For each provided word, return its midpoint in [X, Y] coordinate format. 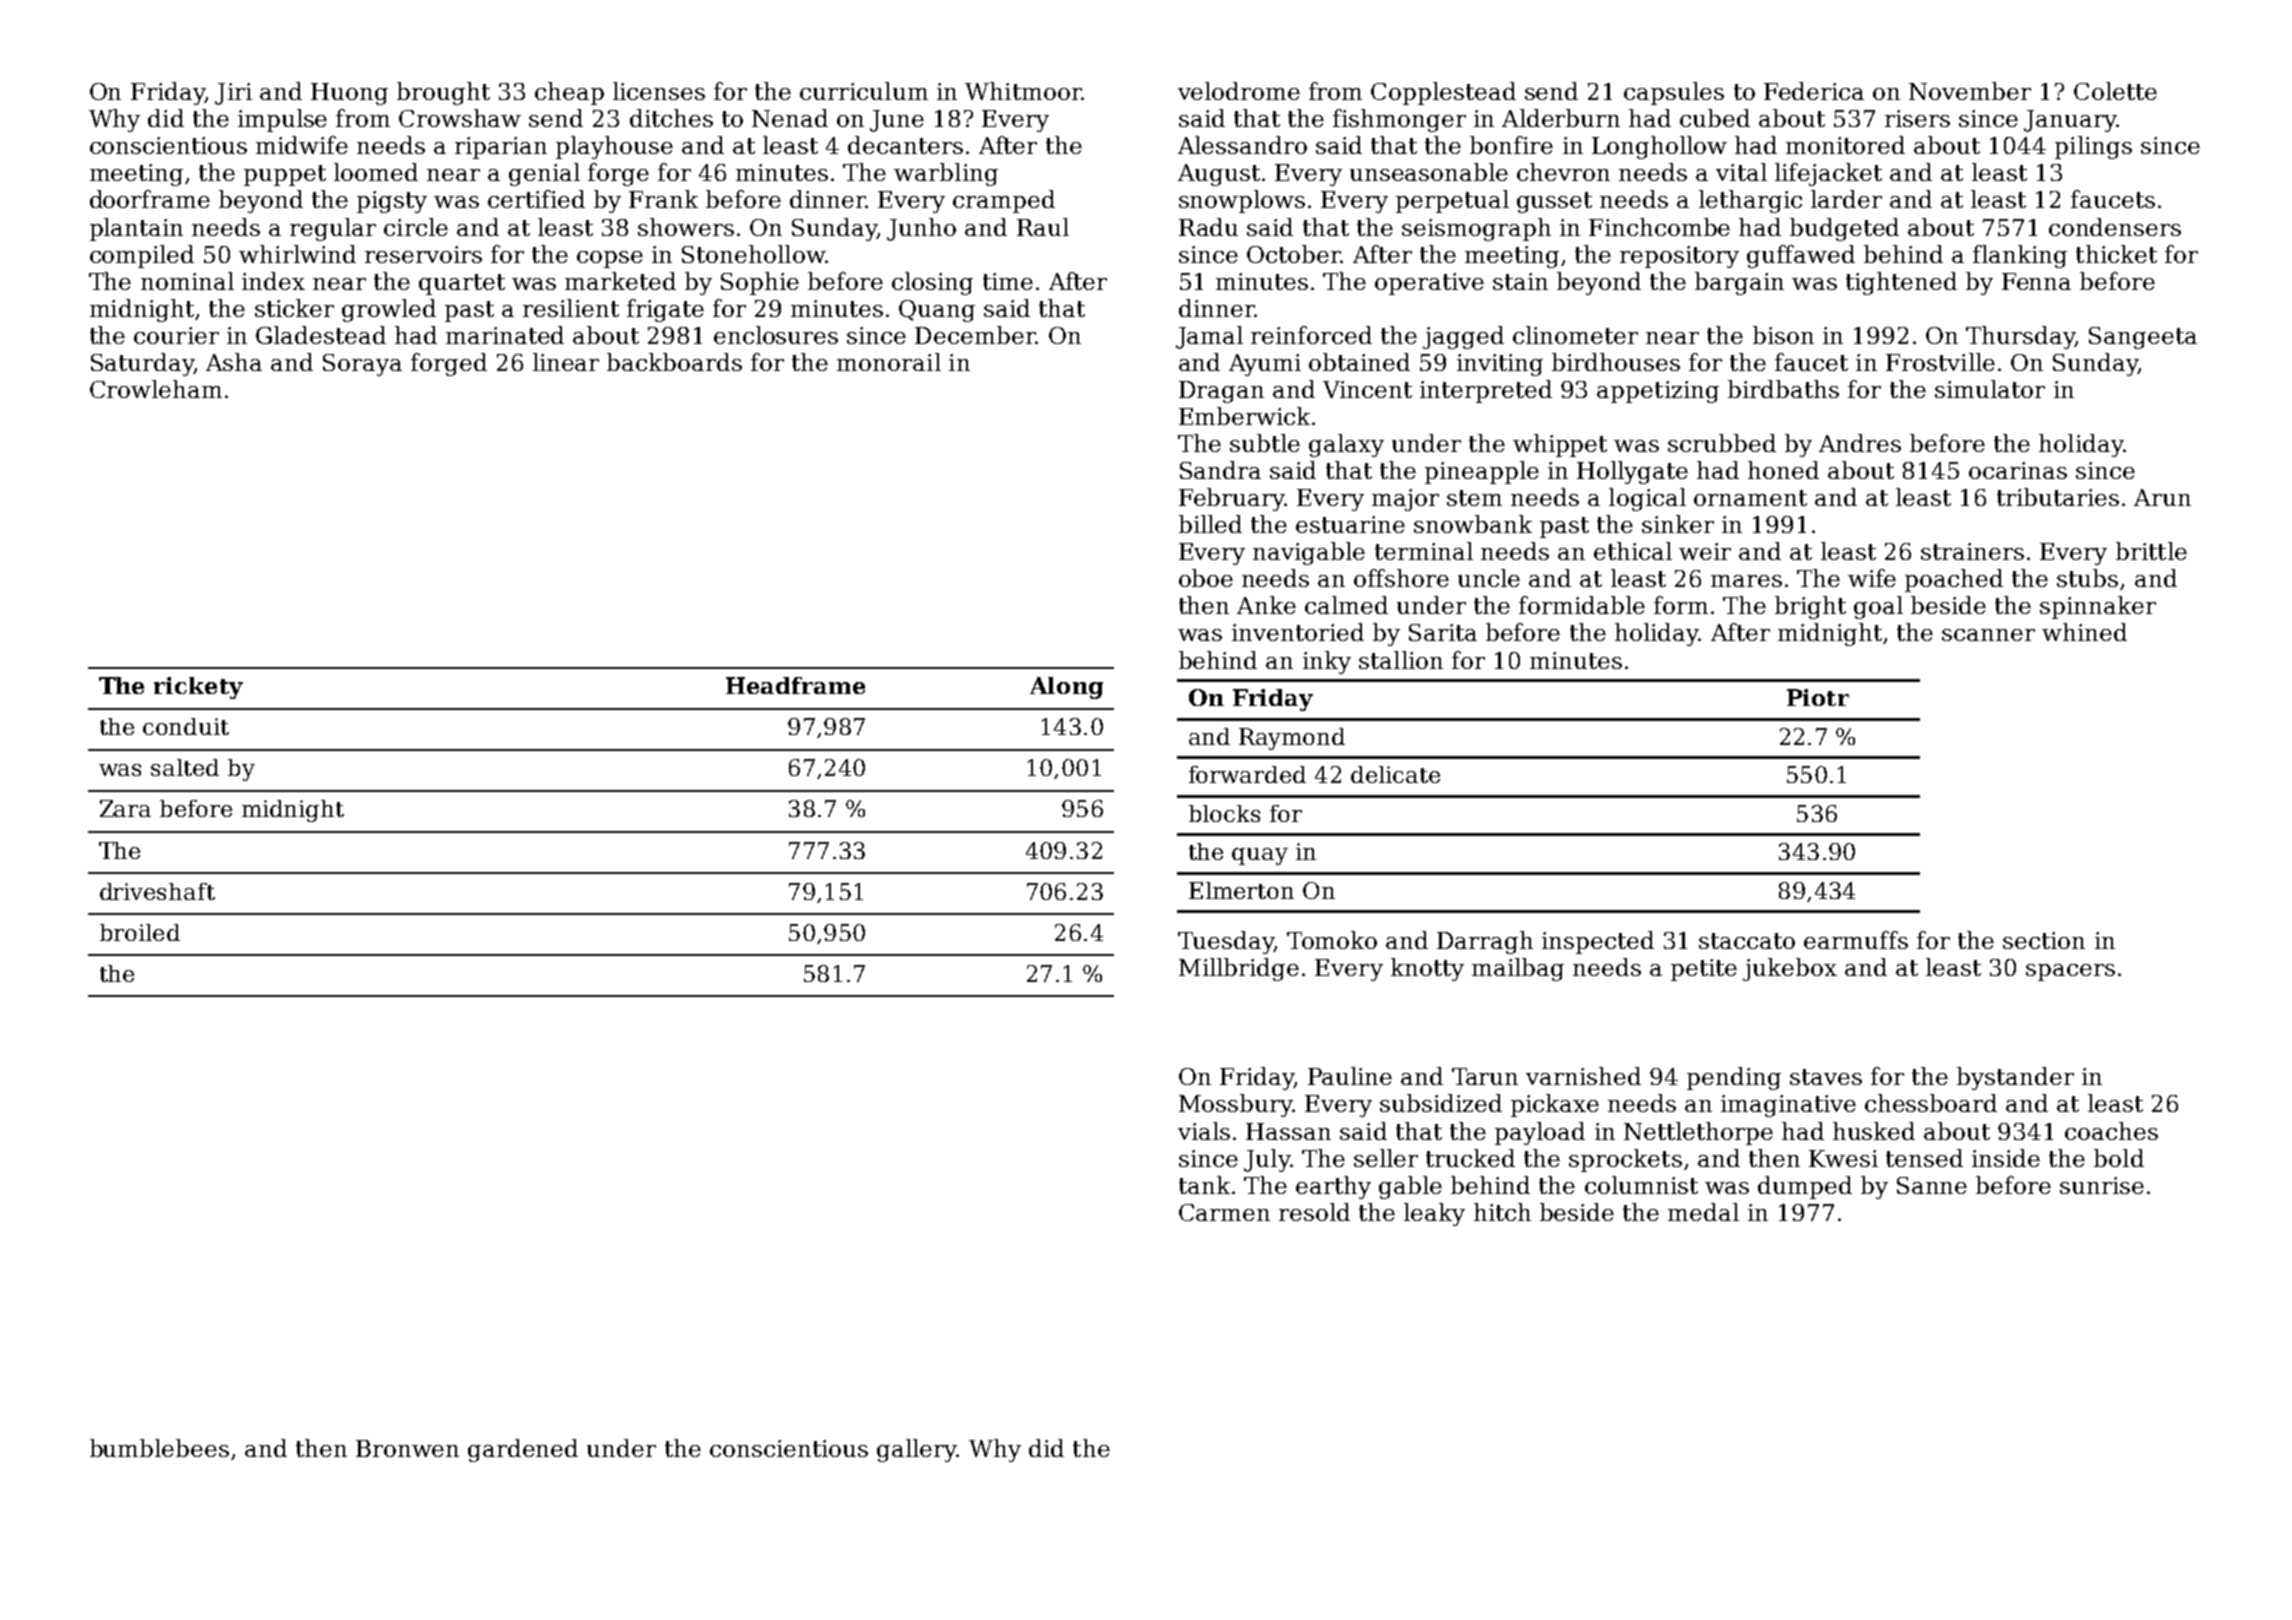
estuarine [1350, 524]
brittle [2151, 551]
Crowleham [156, 389]
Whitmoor [1023, 91]
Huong [349, 94]
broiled [140, 932]
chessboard [1931, 1103]
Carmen [1224, 1212]
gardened [523, 1450]
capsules [1674, 93]
